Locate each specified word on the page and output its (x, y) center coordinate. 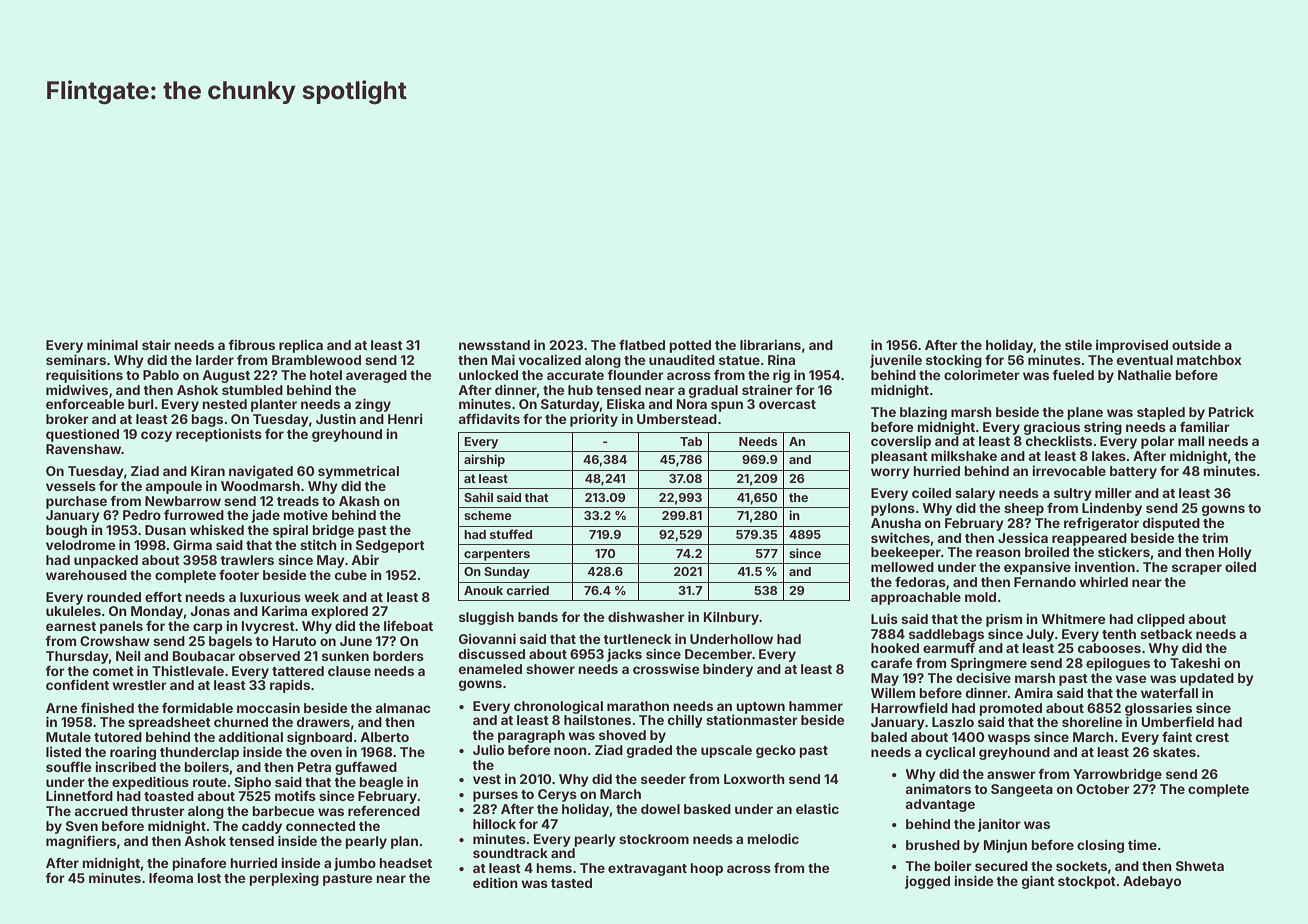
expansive (1037, 568)
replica (301, 346)
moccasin (268, 708)
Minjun (1005, 846)
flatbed (642, 345)
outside (1196, 345)
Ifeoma (171, 878)
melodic (773, 838)
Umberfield (1178, 721)
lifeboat (408, 626)
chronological (558, 707)
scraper (1197, 569)
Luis (884, 618)
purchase (76, 502)
